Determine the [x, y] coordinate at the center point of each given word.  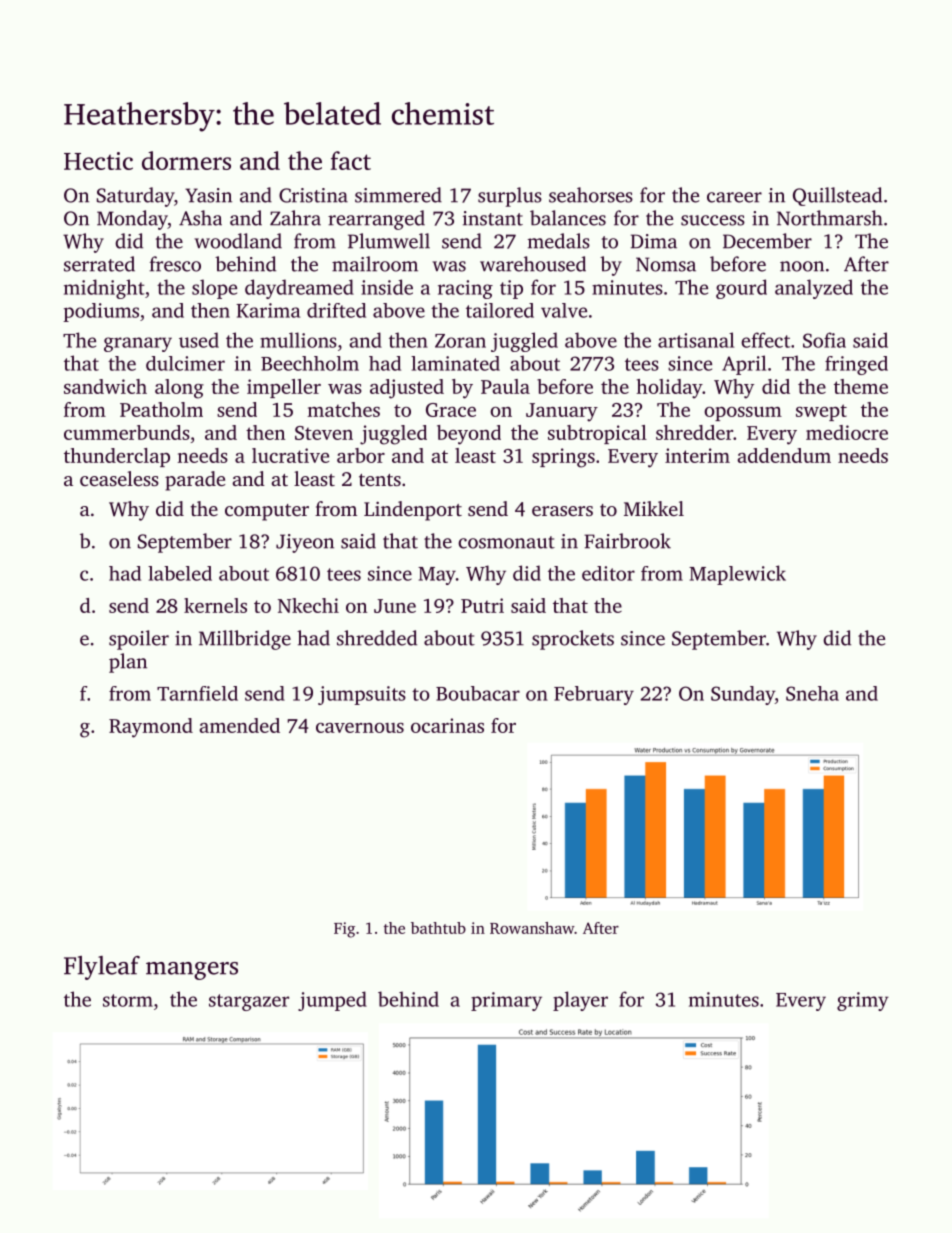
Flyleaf [102, 968]
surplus [510, 197]
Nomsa [666, 264]
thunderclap [117, 457]
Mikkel [654, 508]
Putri [482, 605]
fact [351, 160]
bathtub [438, 928]
